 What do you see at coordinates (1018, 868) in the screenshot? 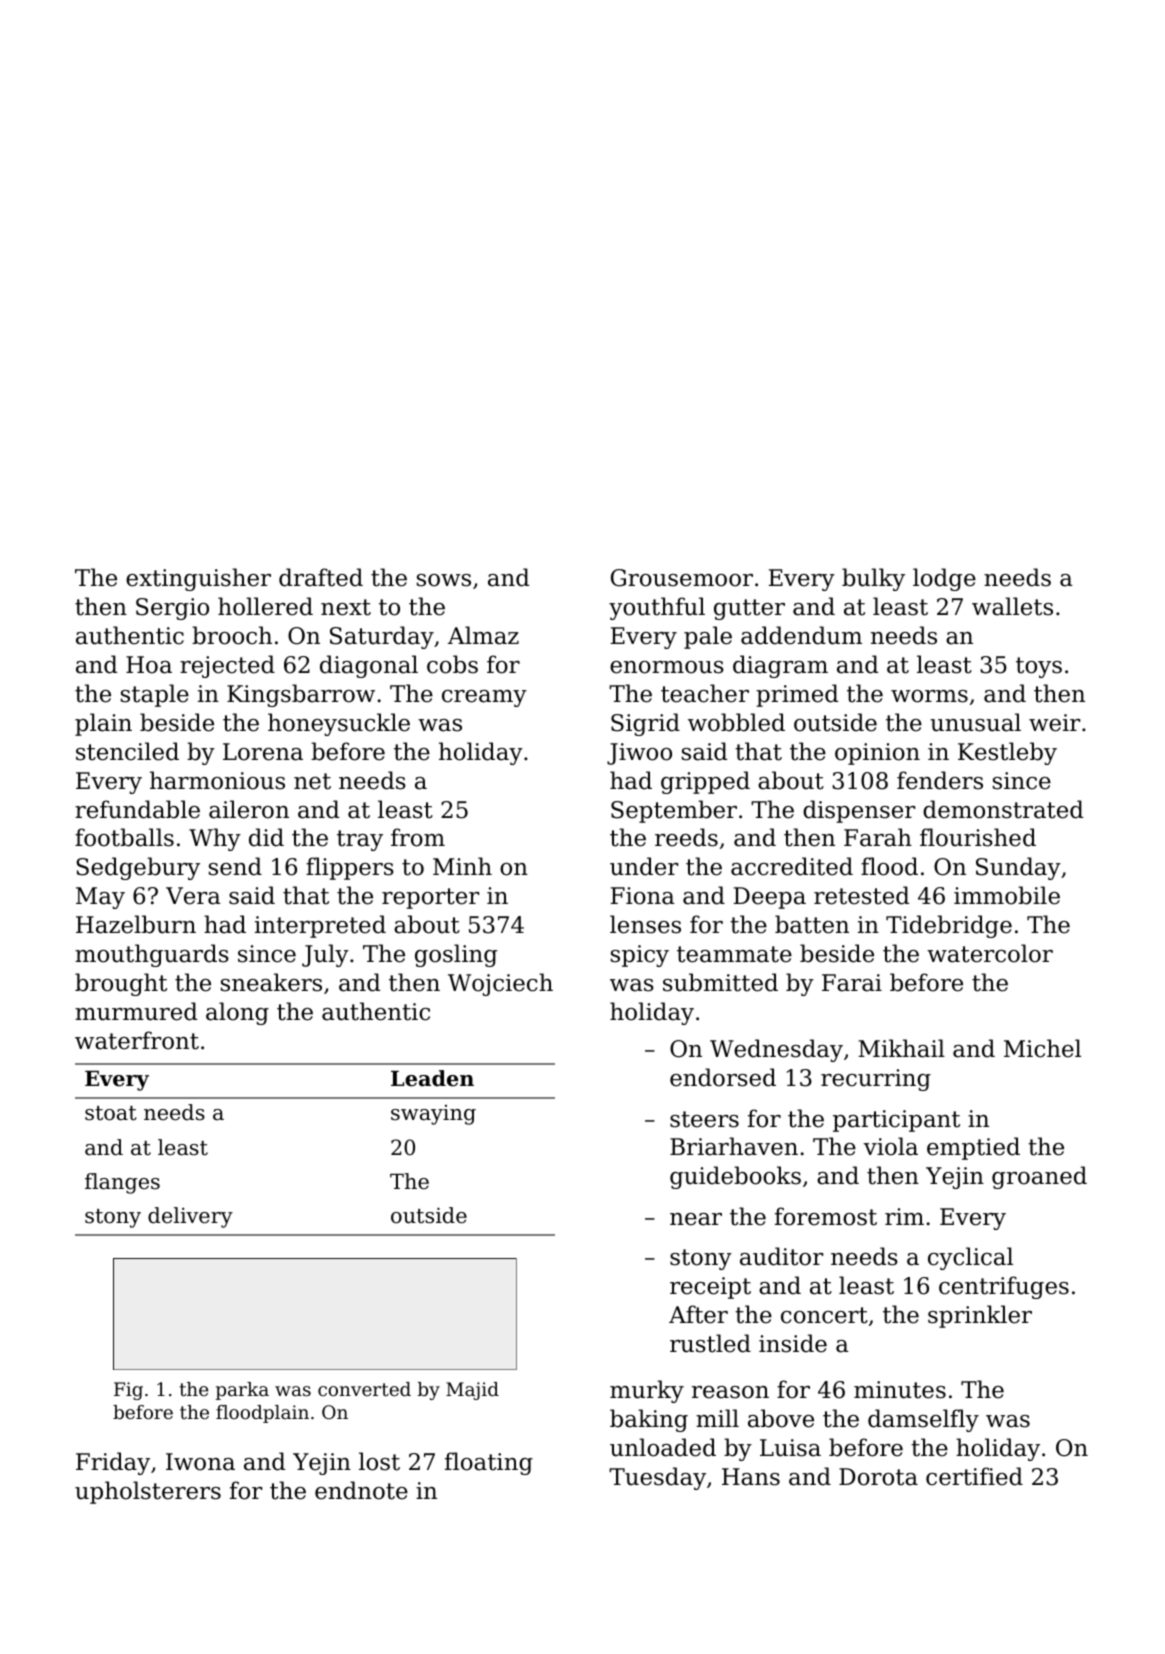
I see `Sunday` at bounding box center [1018, 868].
